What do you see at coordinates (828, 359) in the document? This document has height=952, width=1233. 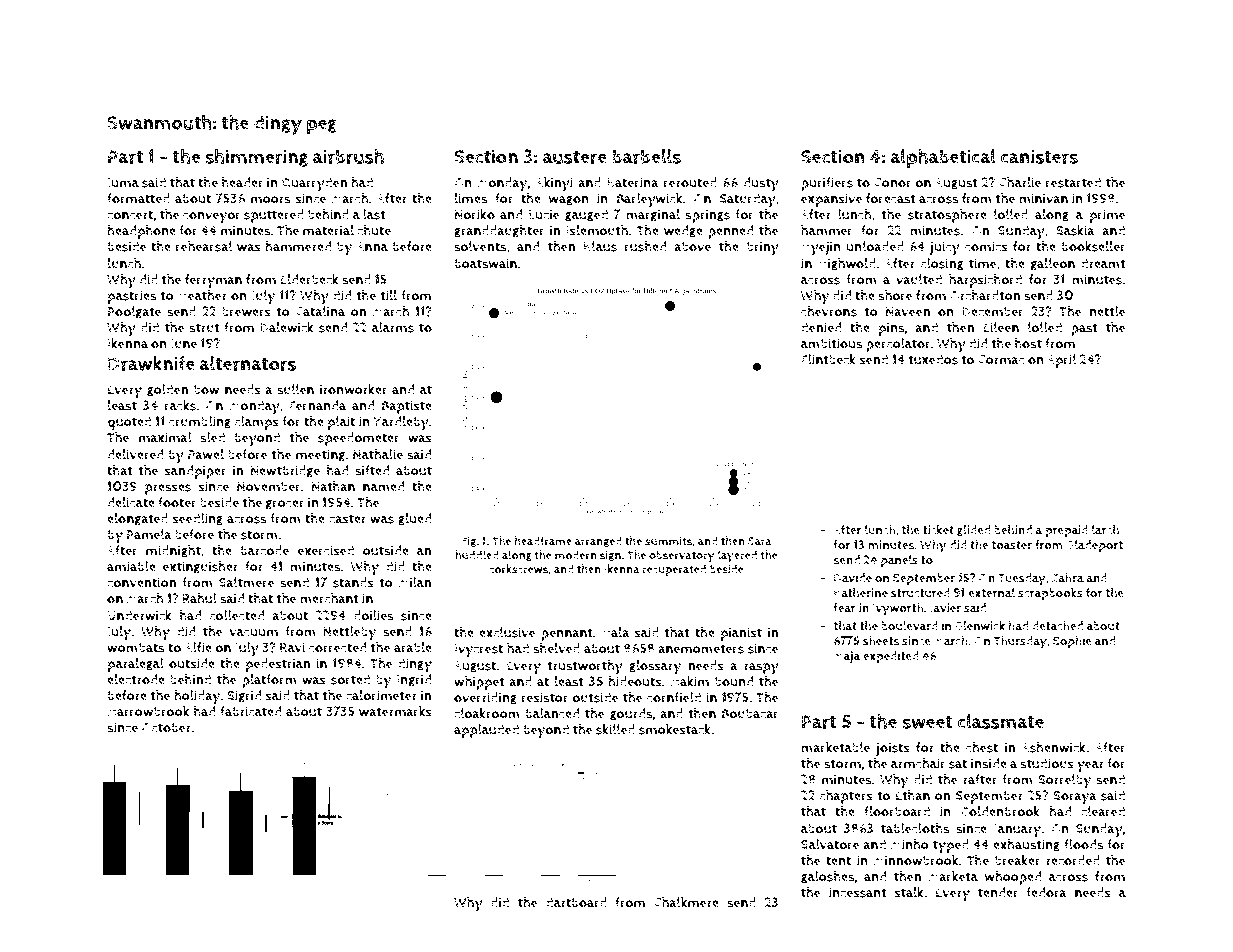 I see `Flintbeck` at bounding box center [828, 359].
